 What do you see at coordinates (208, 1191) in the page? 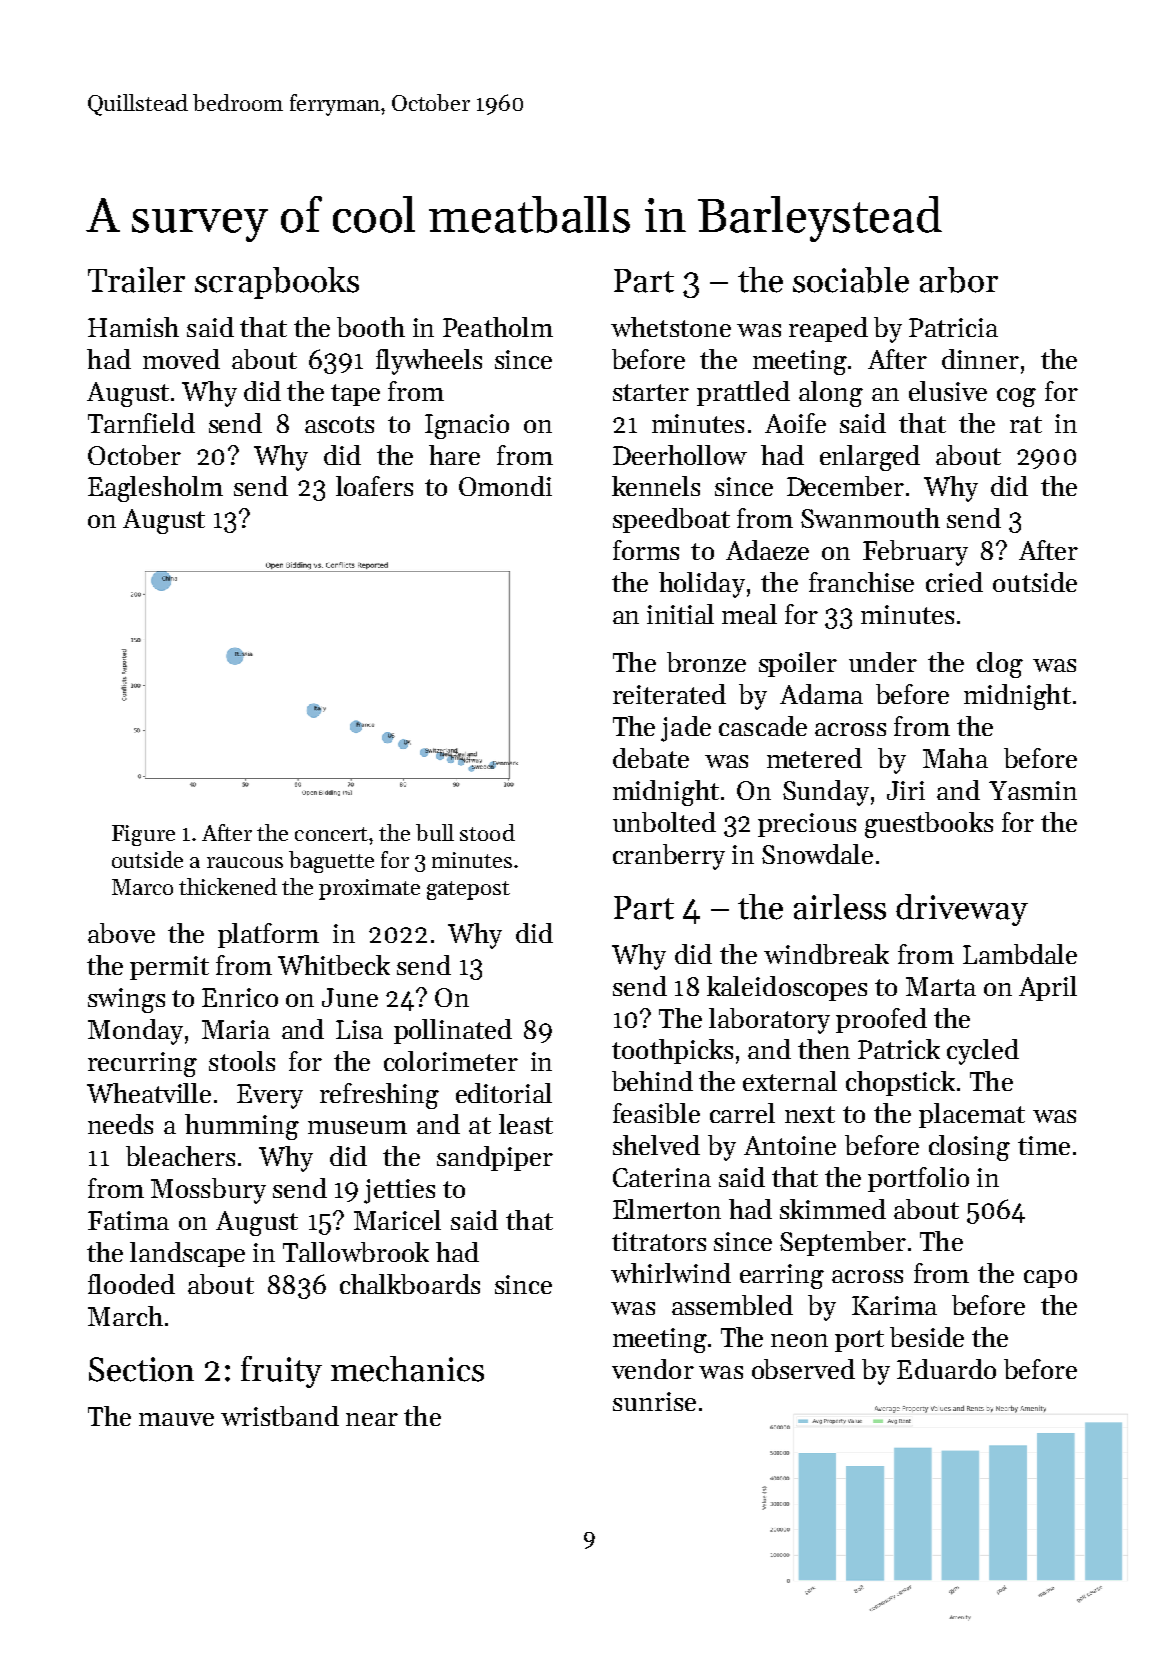
I see `Mossbury` at bounding box center [208, 1191].
